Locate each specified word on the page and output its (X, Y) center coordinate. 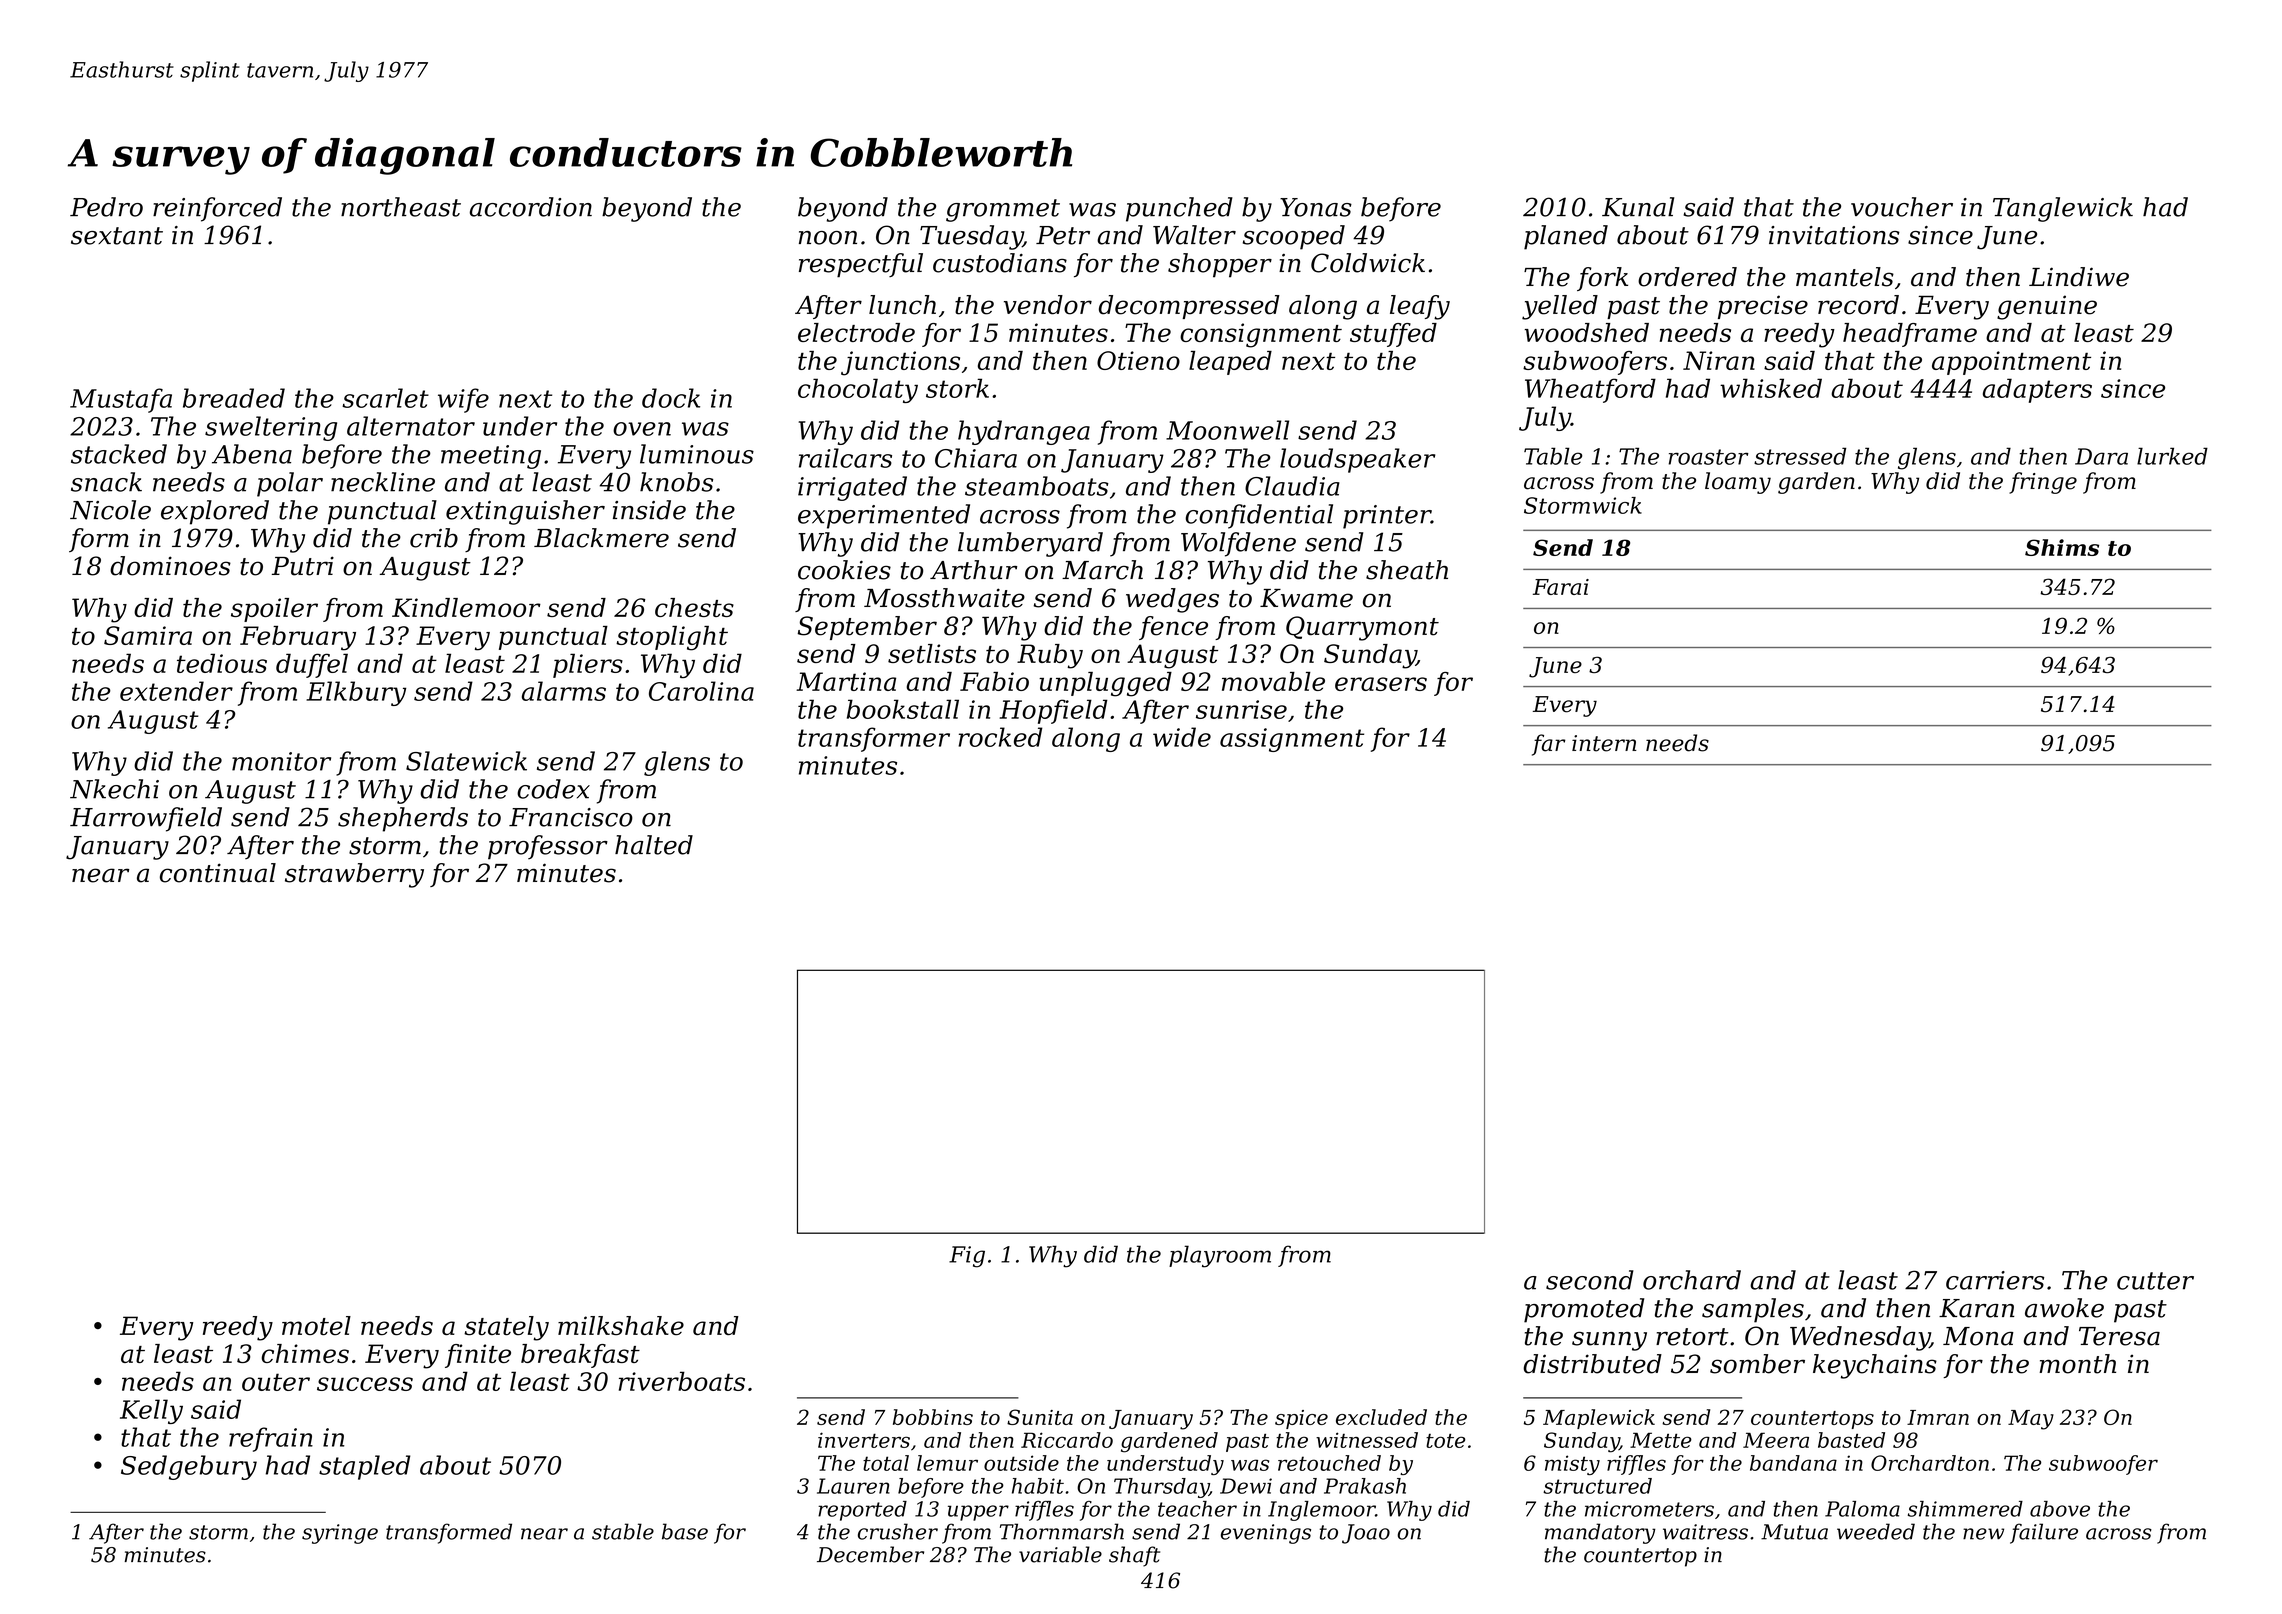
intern (1604, 743)
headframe (1910, 335)
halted (654, 845)
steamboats (1037, 486)
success (365, 1384)
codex (553, 789)
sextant (117, 236)
